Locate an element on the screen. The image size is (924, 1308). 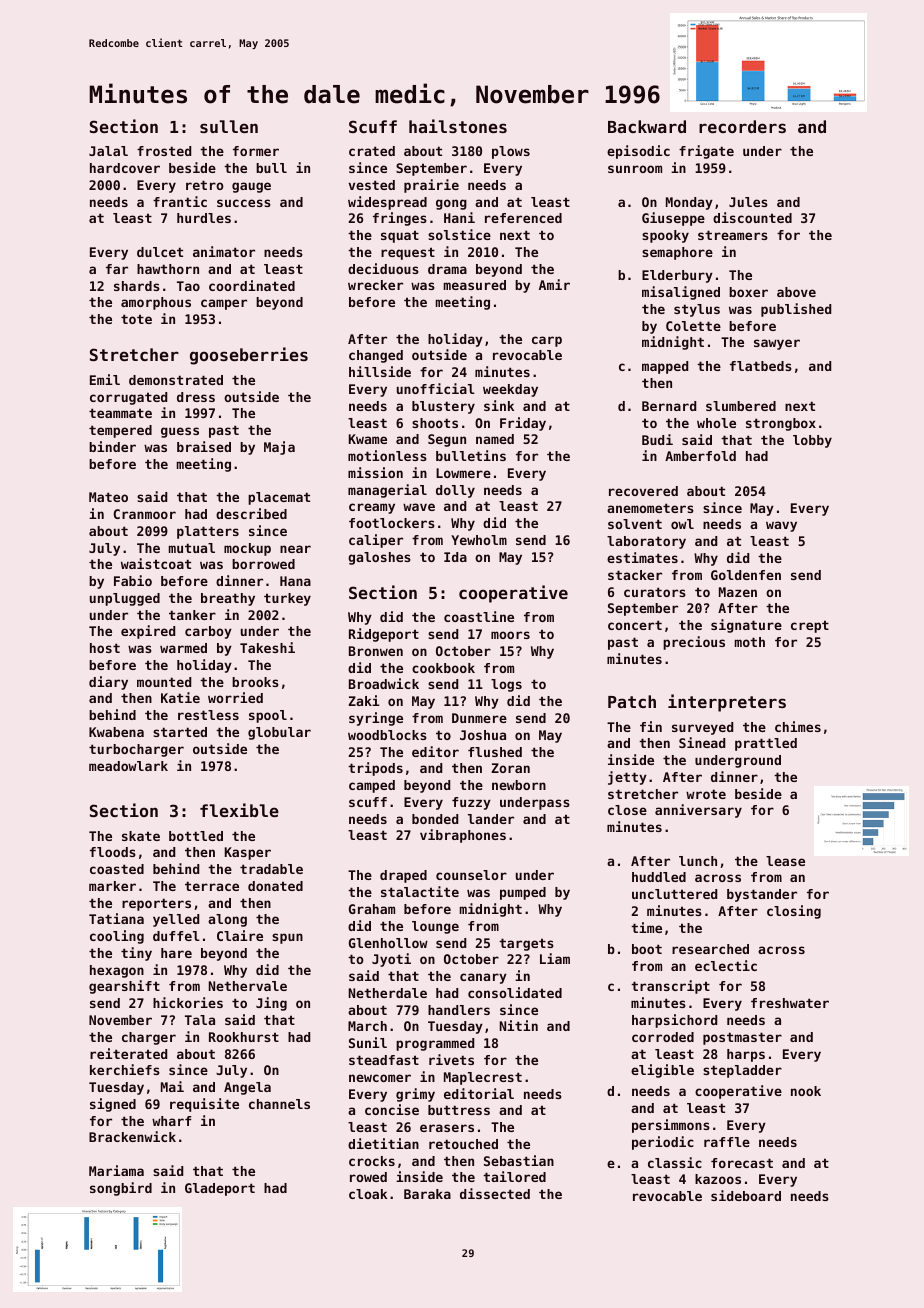
dissected is located at coordinates (495, 1193).
